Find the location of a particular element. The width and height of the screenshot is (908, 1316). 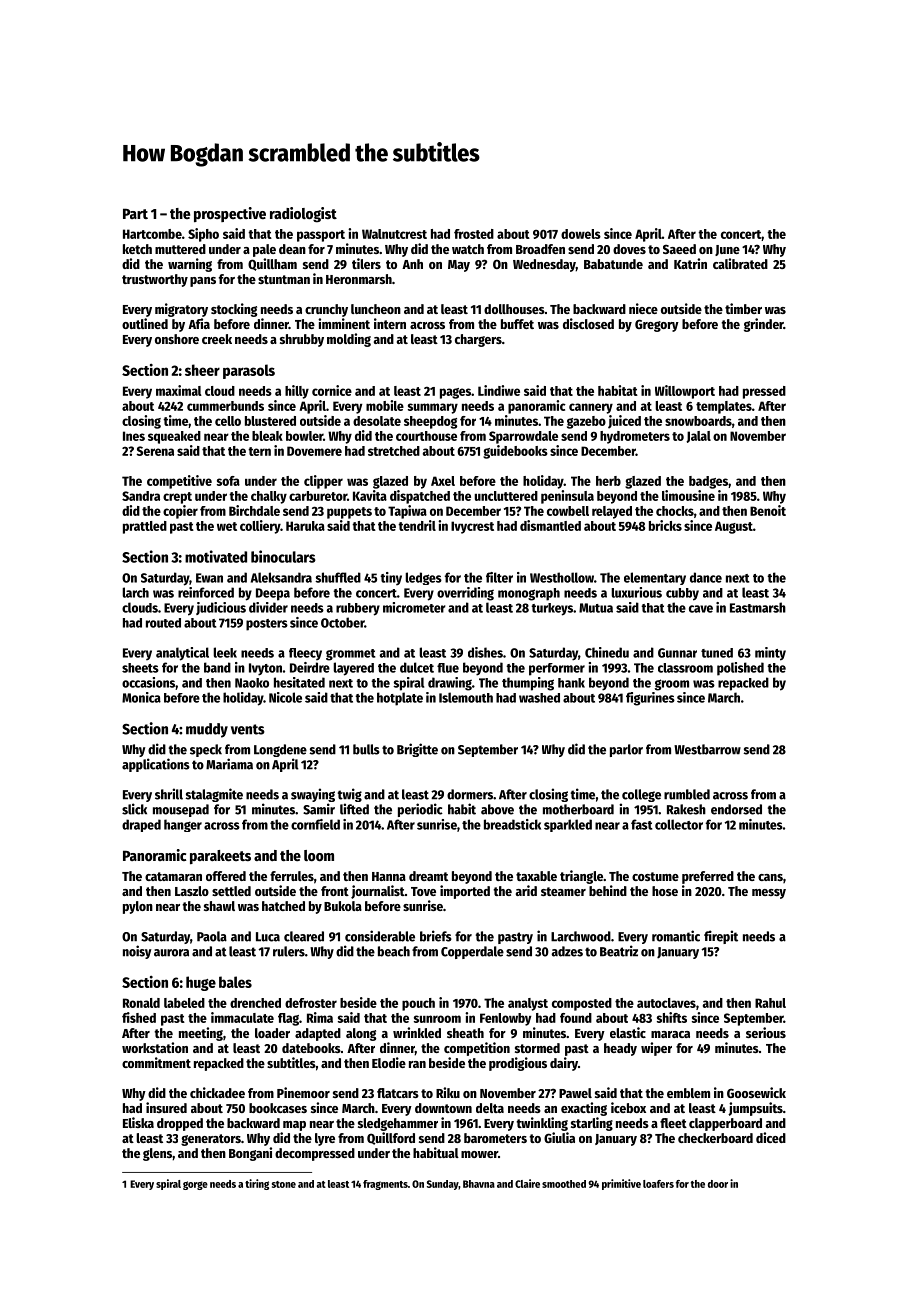

parlor is located at coordinates (626, 750).
